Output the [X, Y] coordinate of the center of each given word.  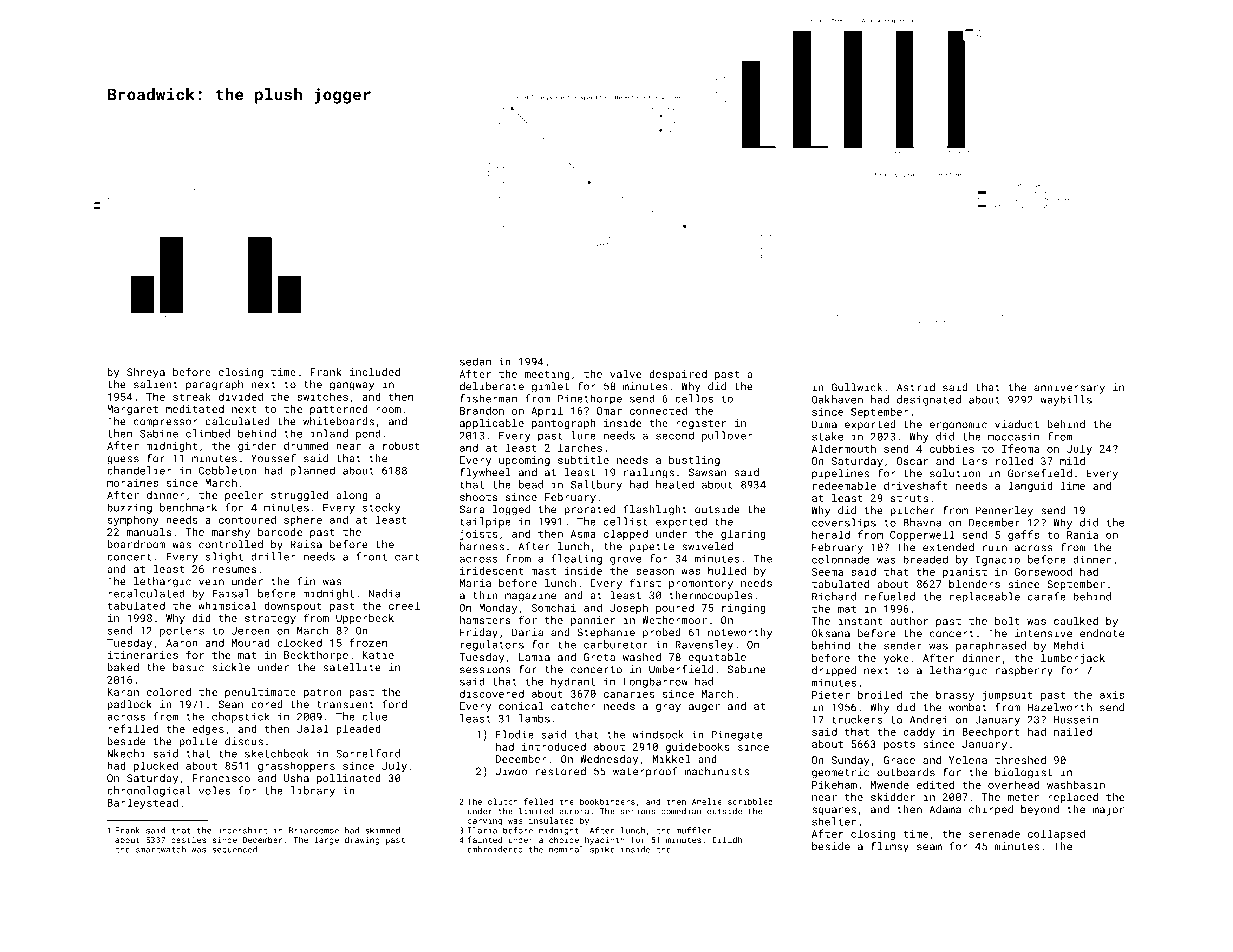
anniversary [1069, 388]
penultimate [260, 693]
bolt [1007, 621]
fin [306, 581]
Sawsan [707, 472]
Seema [827, 572]
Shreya [146, 373]
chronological [149, 791]
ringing [744, 609]
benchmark [188, 507]
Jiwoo [511, 771]
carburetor [616, 644]
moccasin [1013, 436]
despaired [678, 375]
